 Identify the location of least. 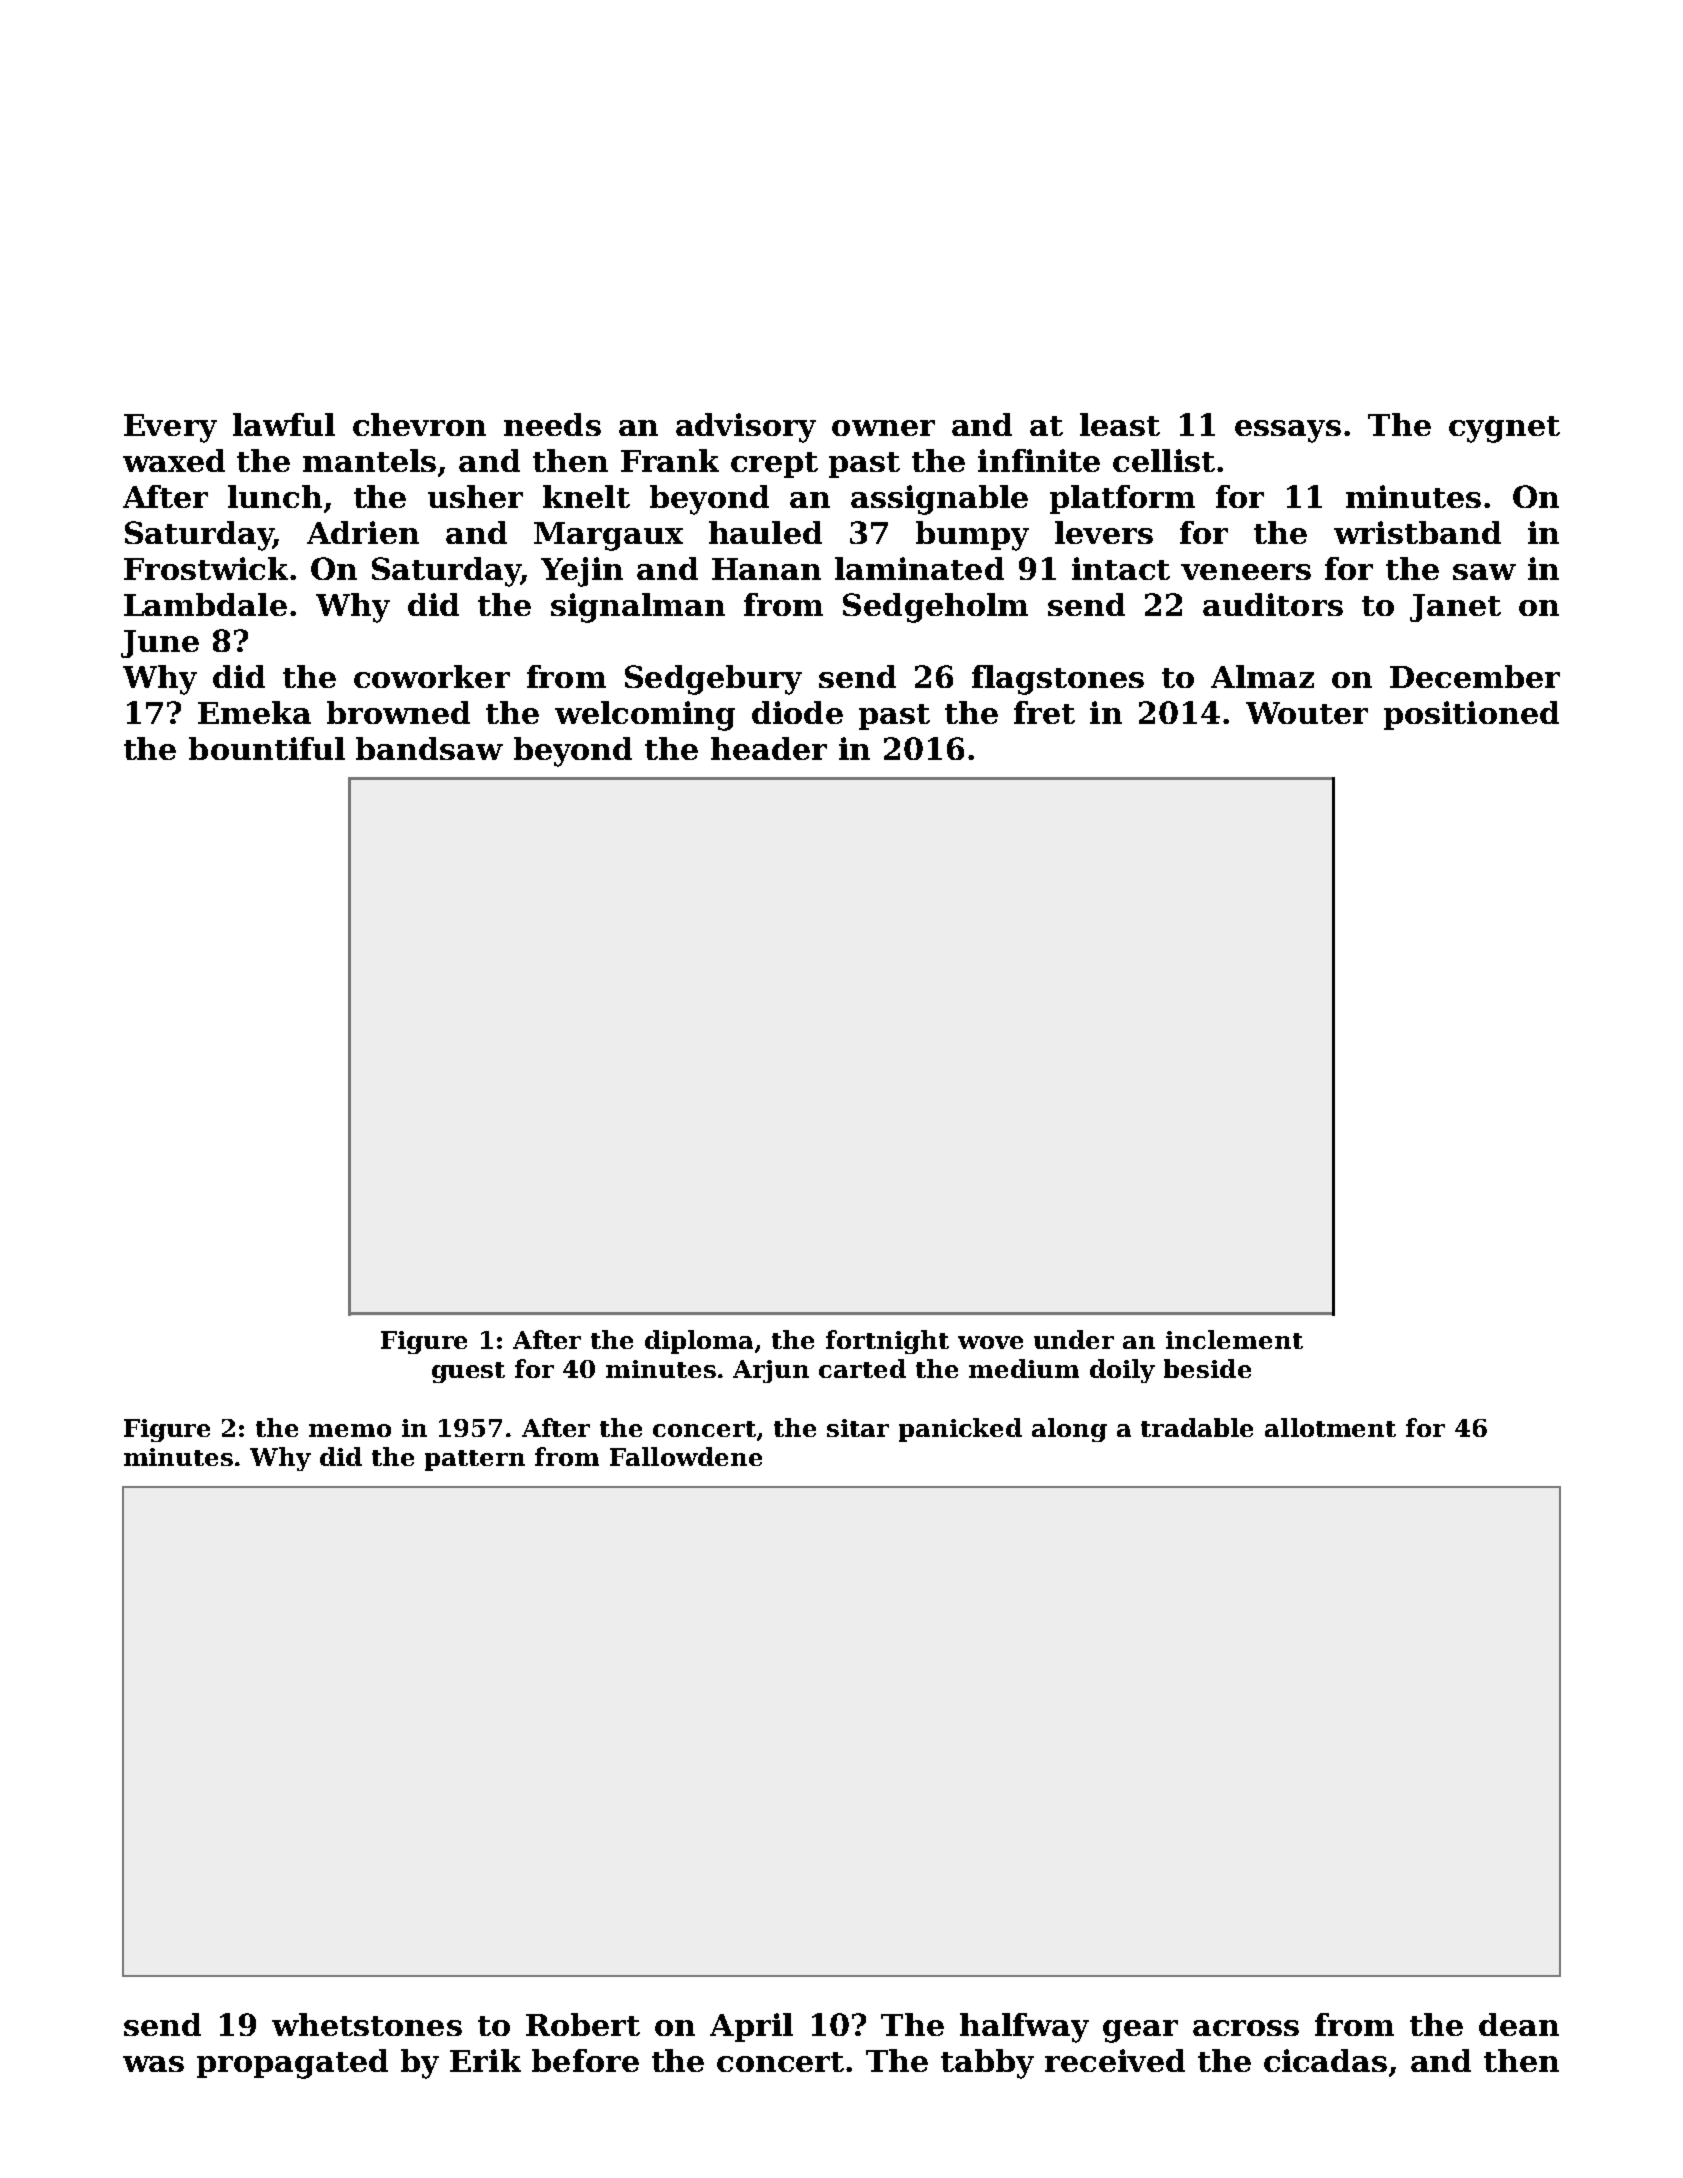
(1120, 424).
